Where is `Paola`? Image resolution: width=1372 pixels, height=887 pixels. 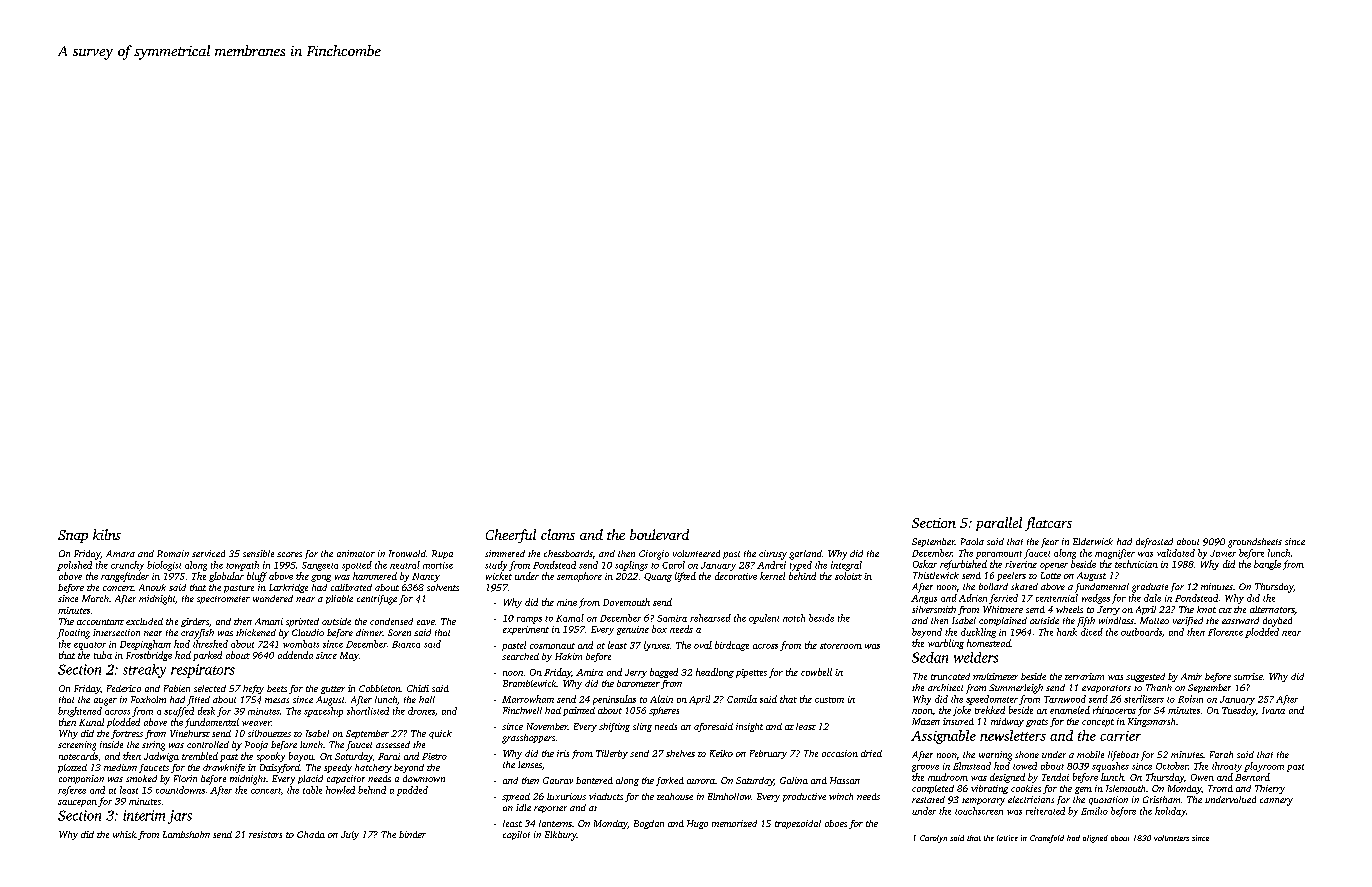 Paola is located at coordinates (972, 541).
